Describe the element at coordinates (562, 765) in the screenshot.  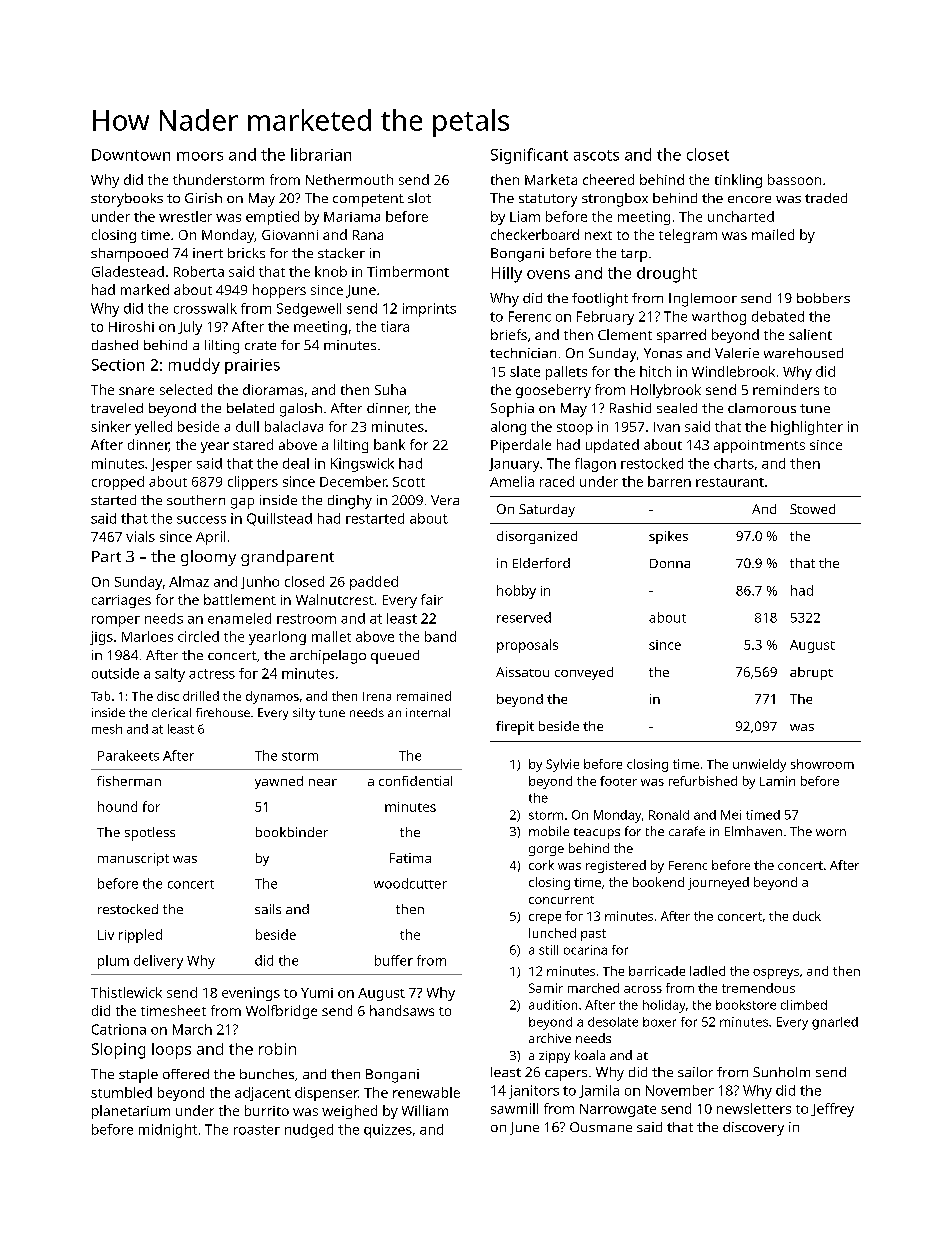
I see `Sylvie` at that location.
